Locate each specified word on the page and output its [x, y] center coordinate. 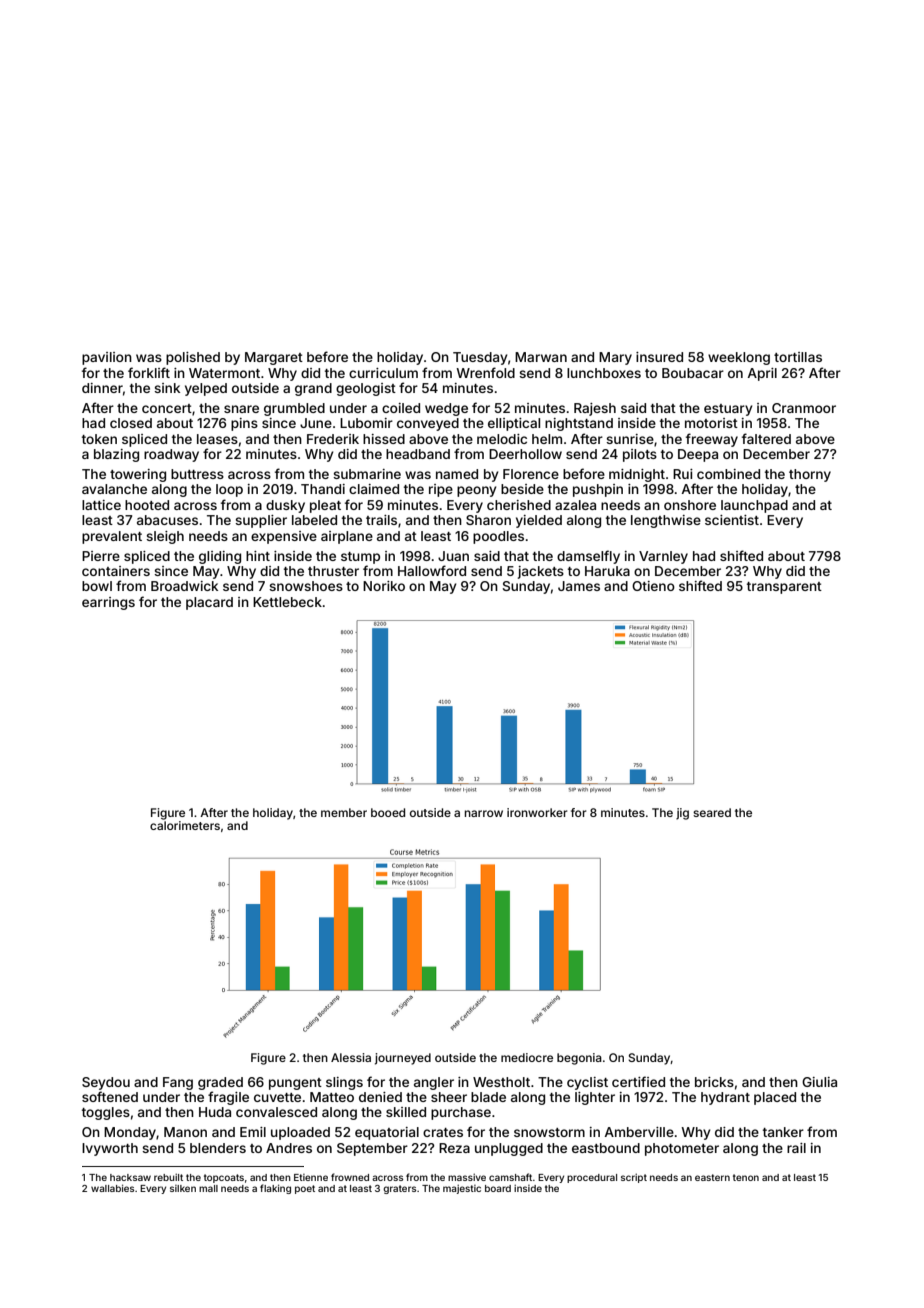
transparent [784, 588]
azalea [575, 505]
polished [193, 358]
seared [712, 812]
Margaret [274, 358]
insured [659, 357]
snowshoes [306, 586]
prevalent [112, 537]
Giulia [819, 1082]
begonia [579, 1059]
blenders [218, 1148]
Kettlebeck [287, 602]
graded [220, 1083]
